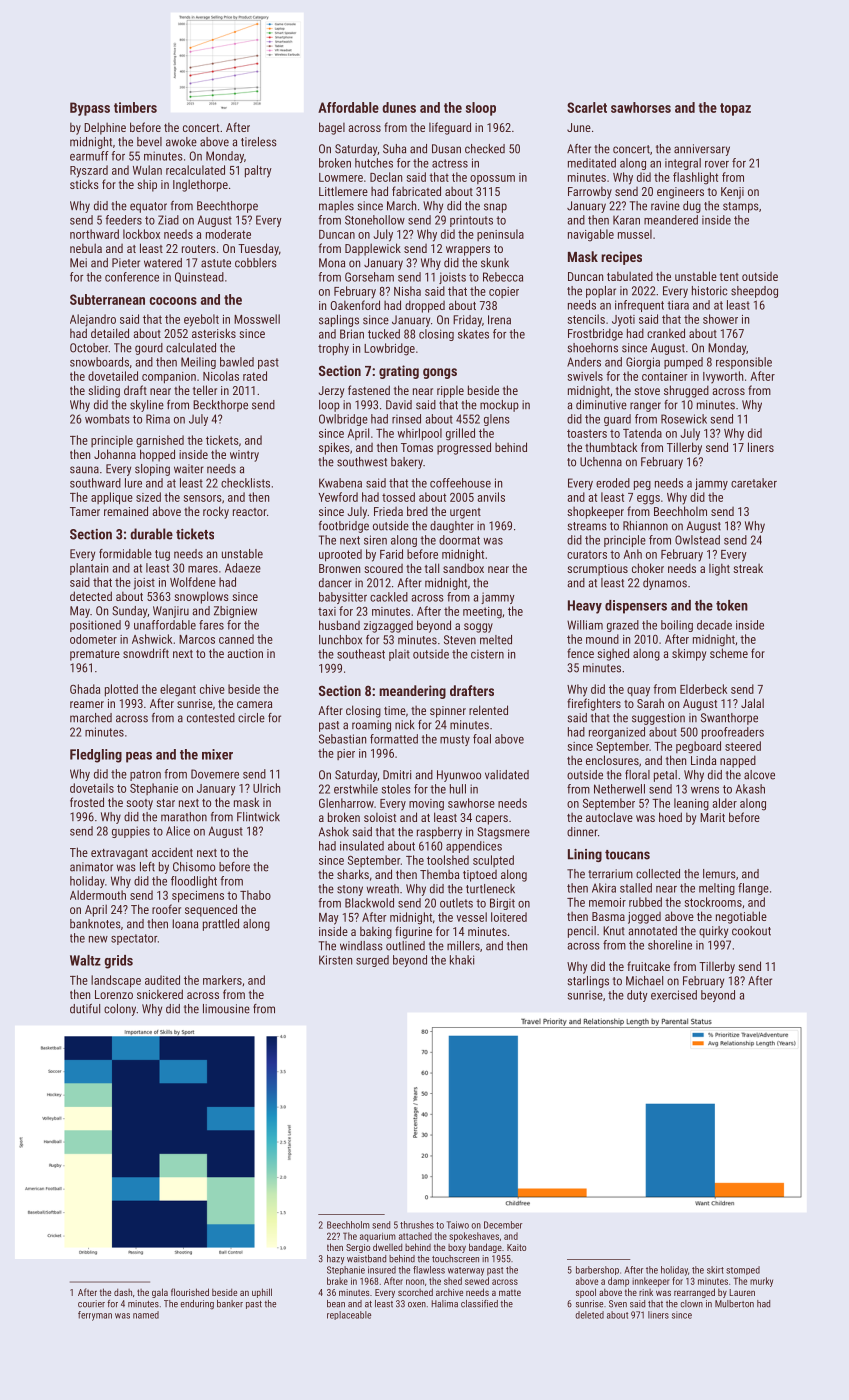  What do you see at coordinates (226, 1009) in the image?
I see `limousine` at bounding box center [226, 1009].
